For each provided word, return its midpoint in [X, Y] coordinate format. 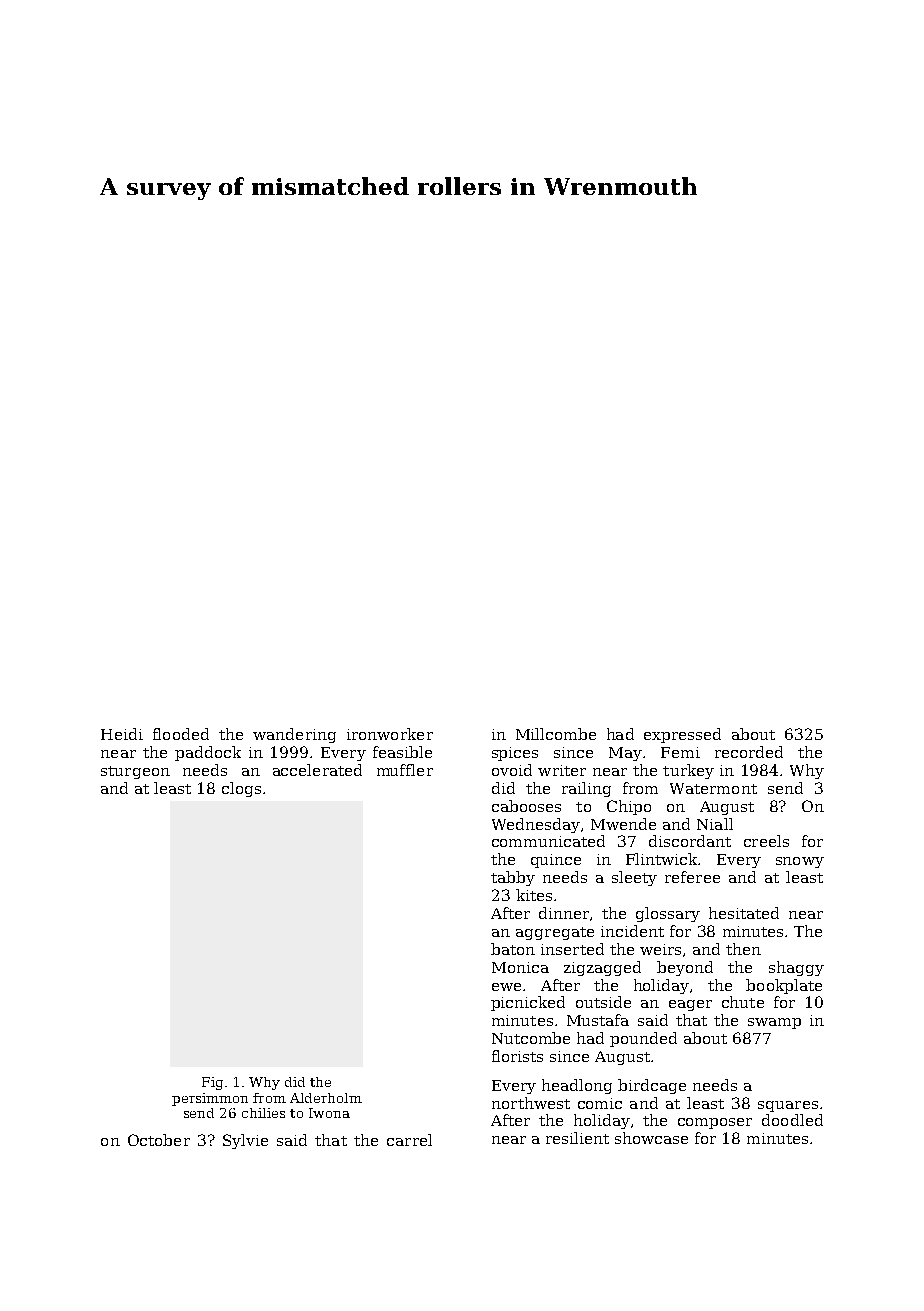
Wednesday [536, 825]
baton [513, 949]
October [159, 1140]
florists [517, 1056]
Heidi [122, 734]
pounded [643, 1039]
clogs [241, 789]
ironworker [390, 734]
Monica [520, 967]
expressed [682, 735]
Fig [212, 1083]
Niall [715, 824]
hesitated [744, 913]
